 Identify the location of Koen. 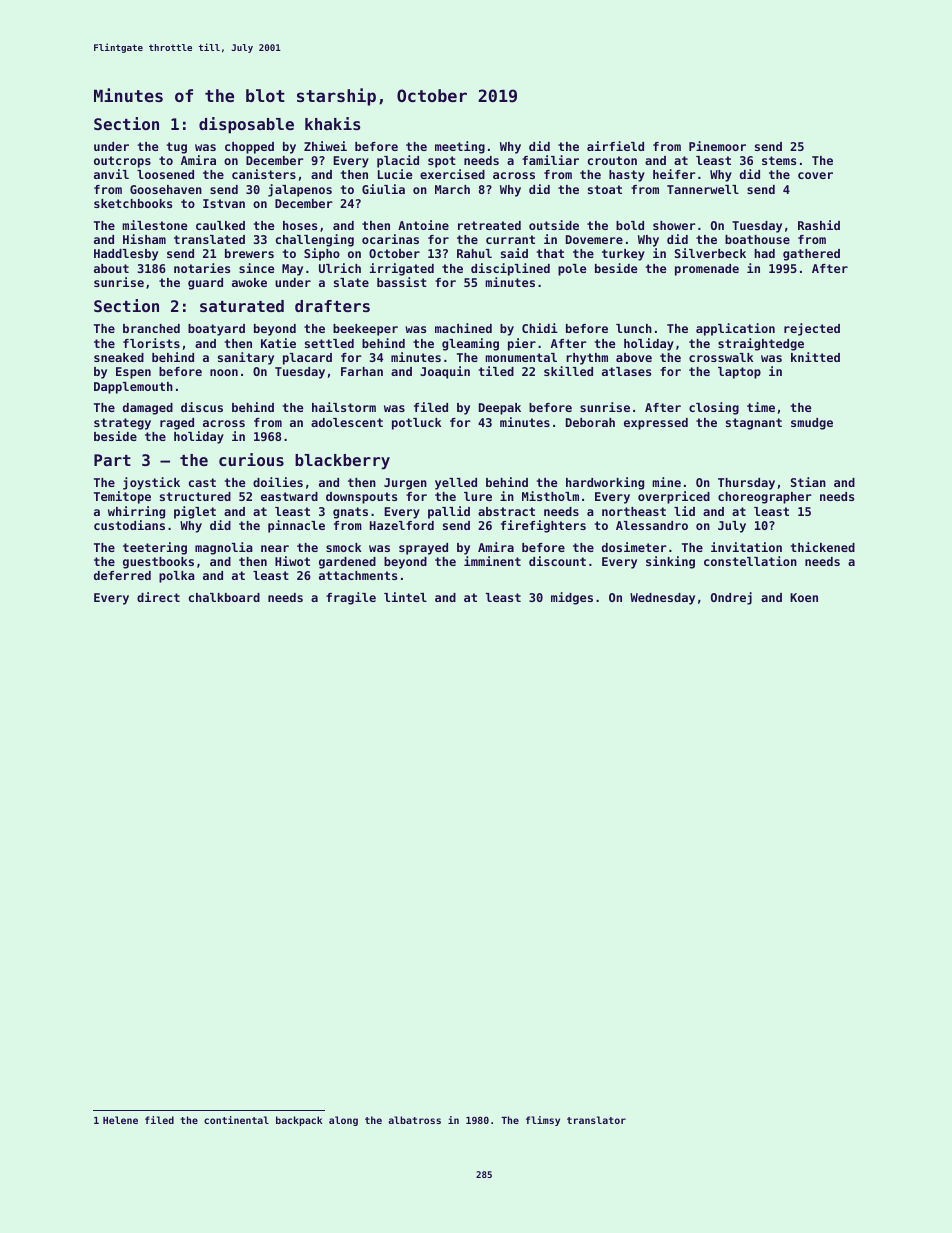
(804, 597).
